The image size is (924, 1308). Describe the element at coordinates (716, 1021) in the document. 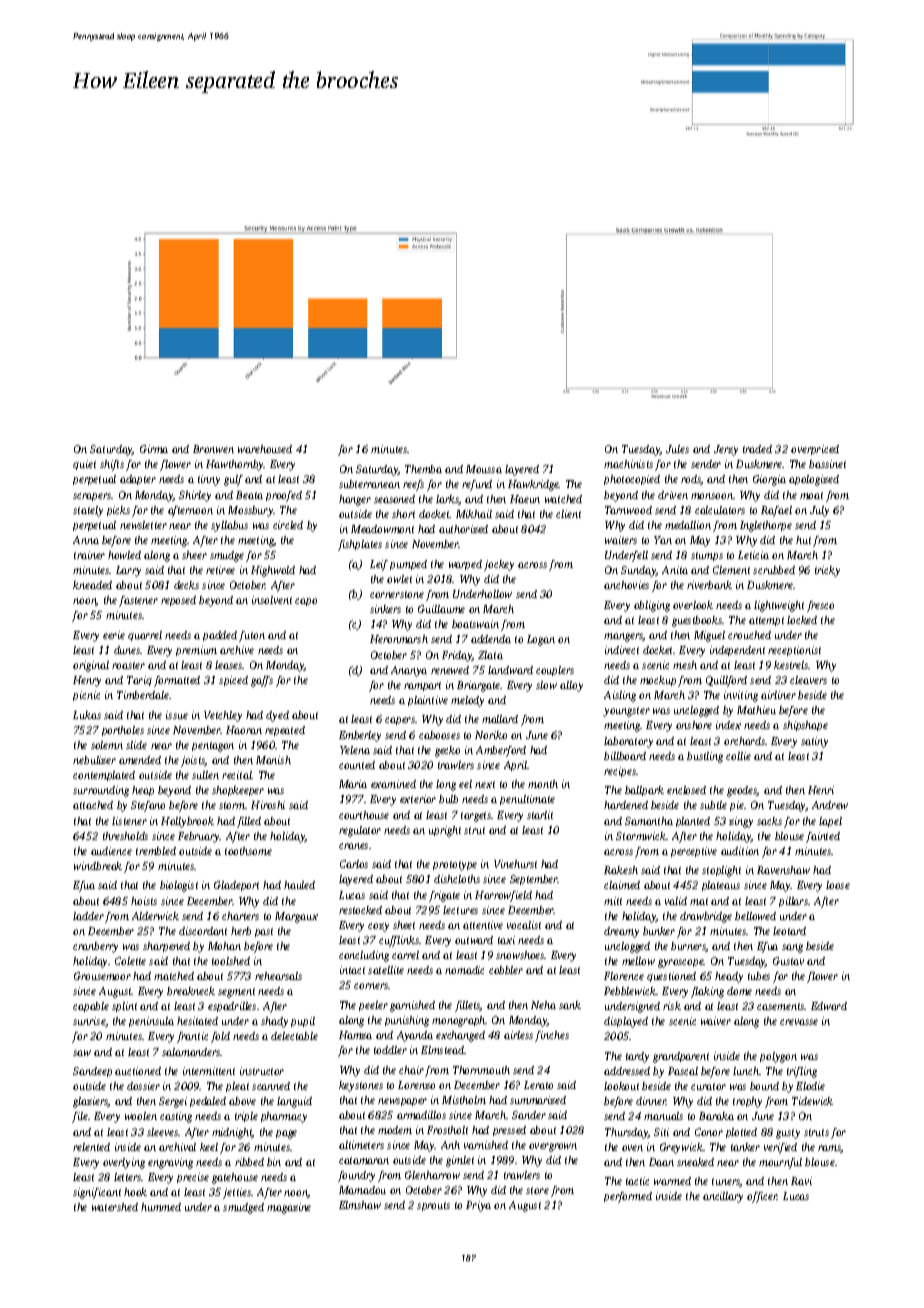

I see `waiver` at that location.
